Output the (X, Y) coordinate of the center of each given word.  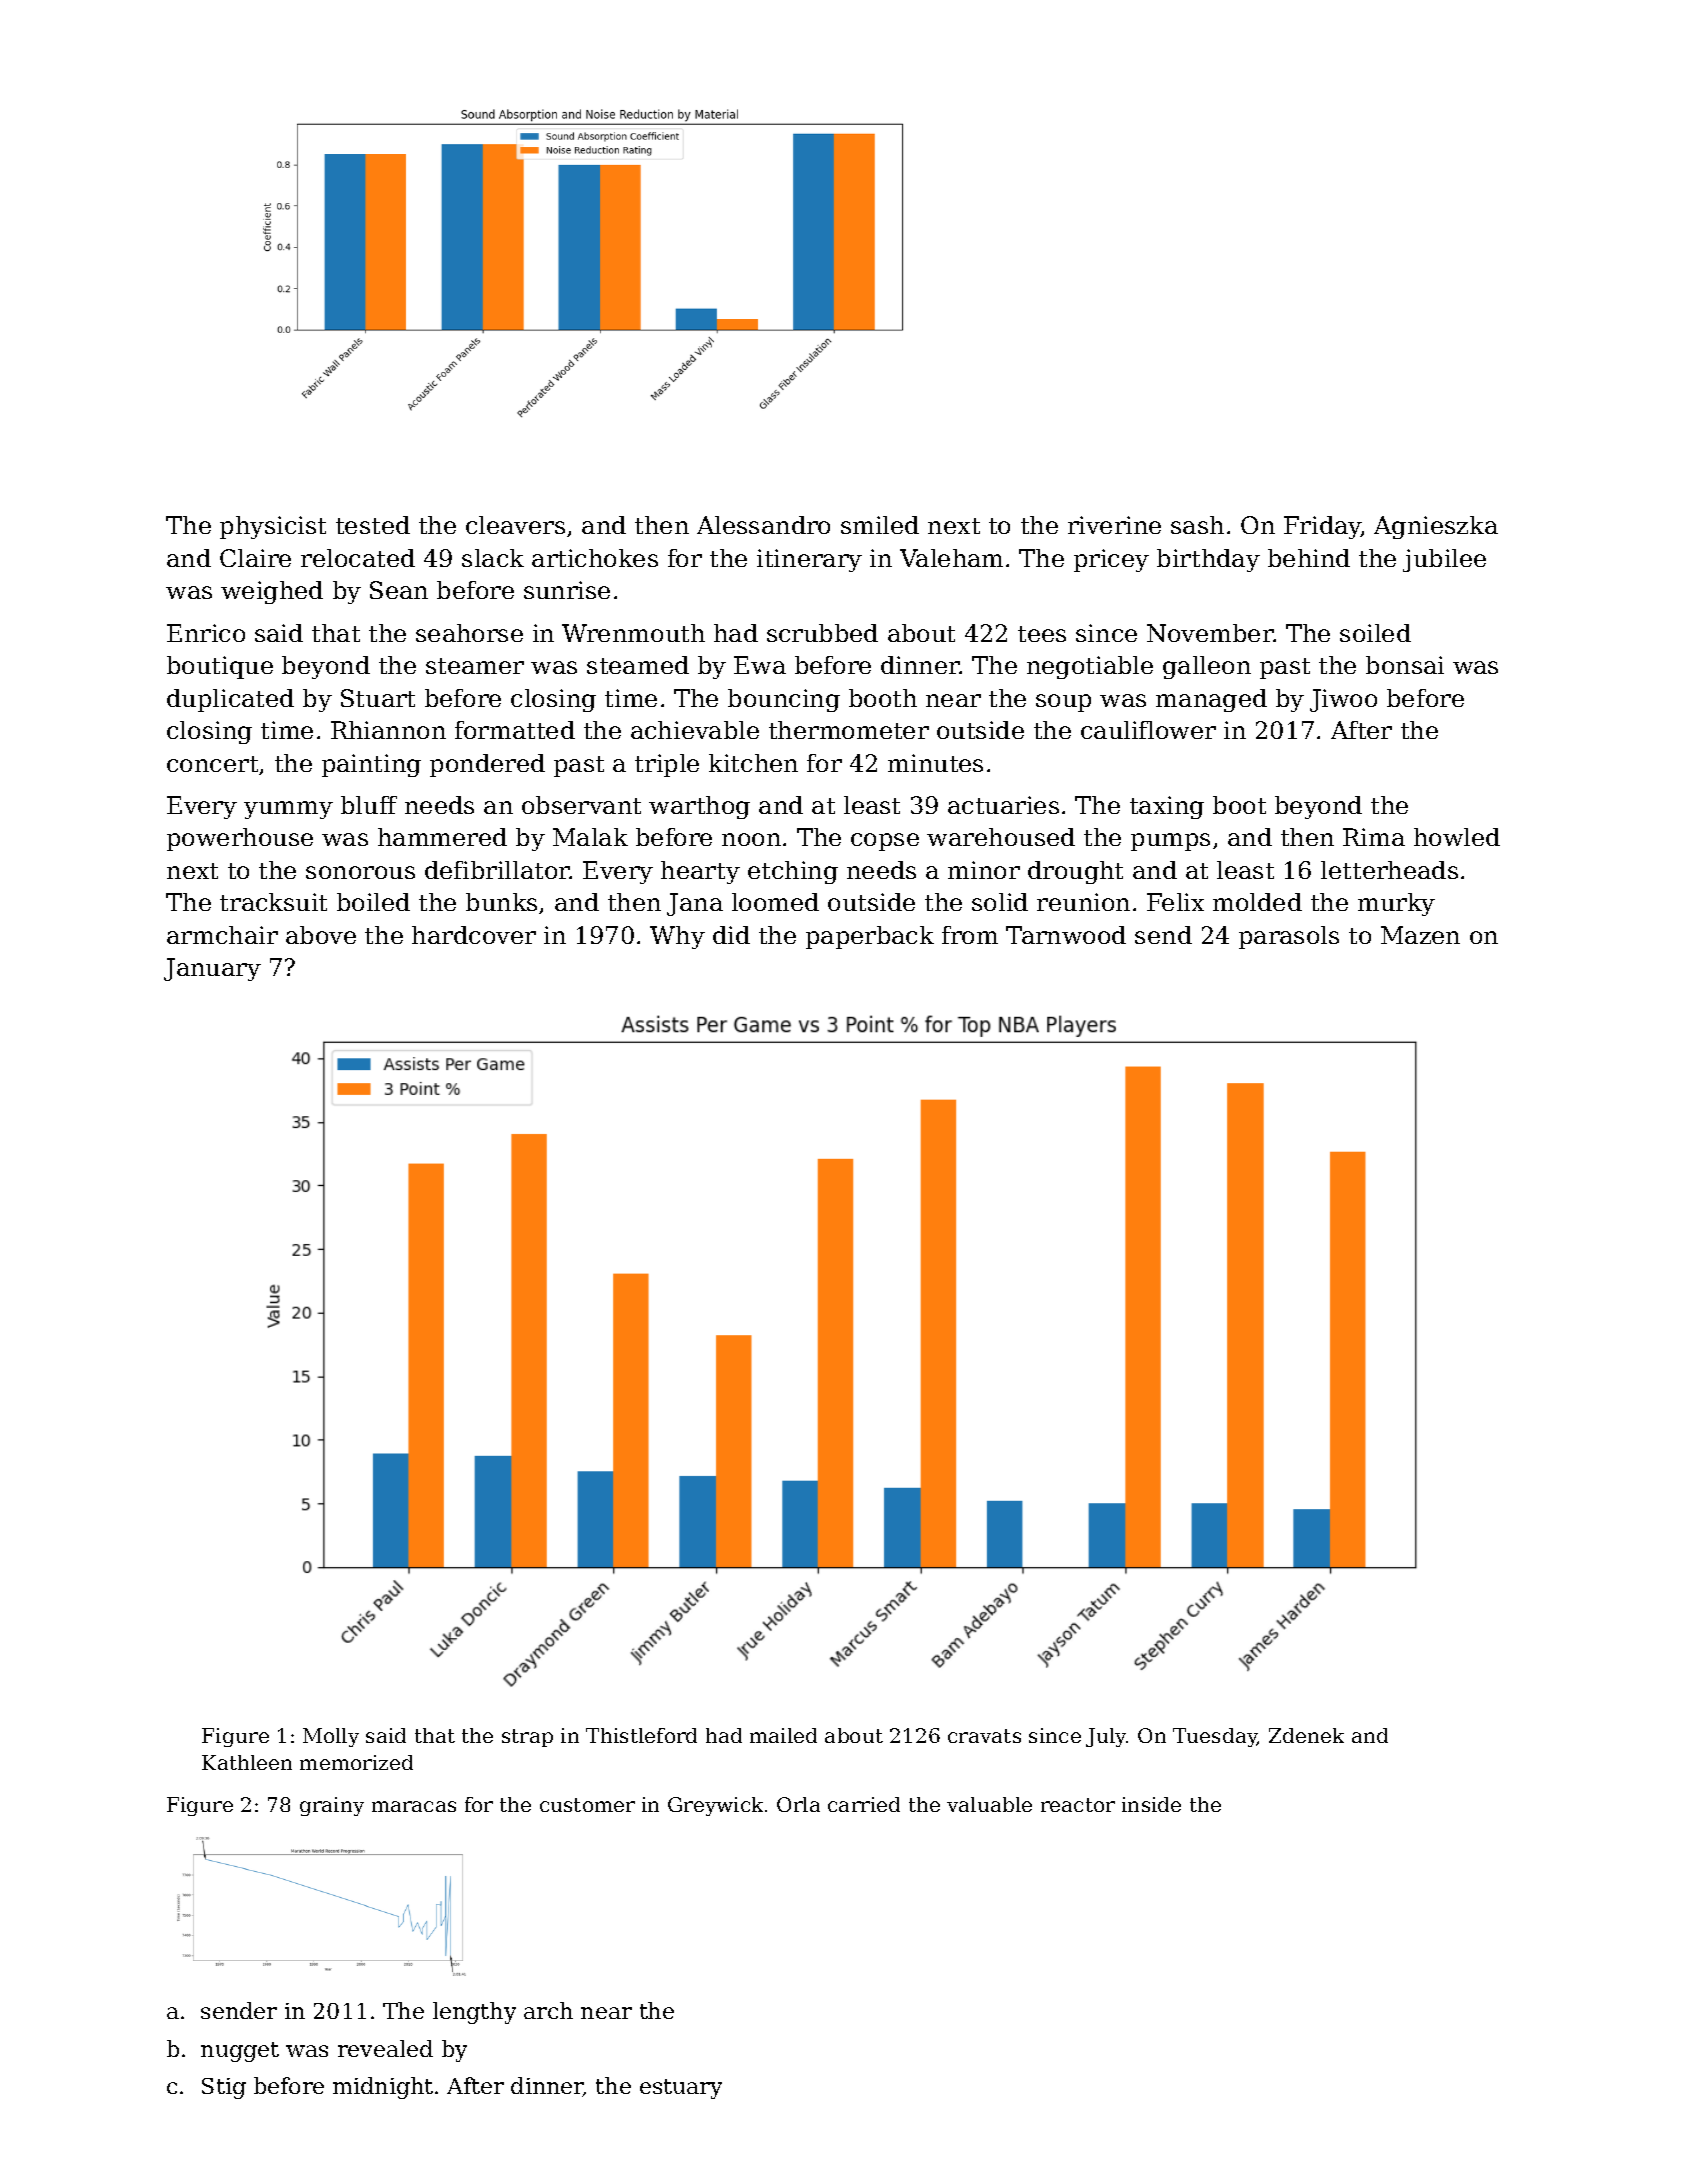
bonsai (1405, 665)
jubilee (1444, 560)
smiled (880, 525)
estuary (681, 2089)
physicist (273, 527)
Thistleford (641, 1735)
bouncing (784, 700)
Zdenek (1306, 1735)
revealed (385, 2048)
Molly (331, 1737)
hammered (442, 837)
